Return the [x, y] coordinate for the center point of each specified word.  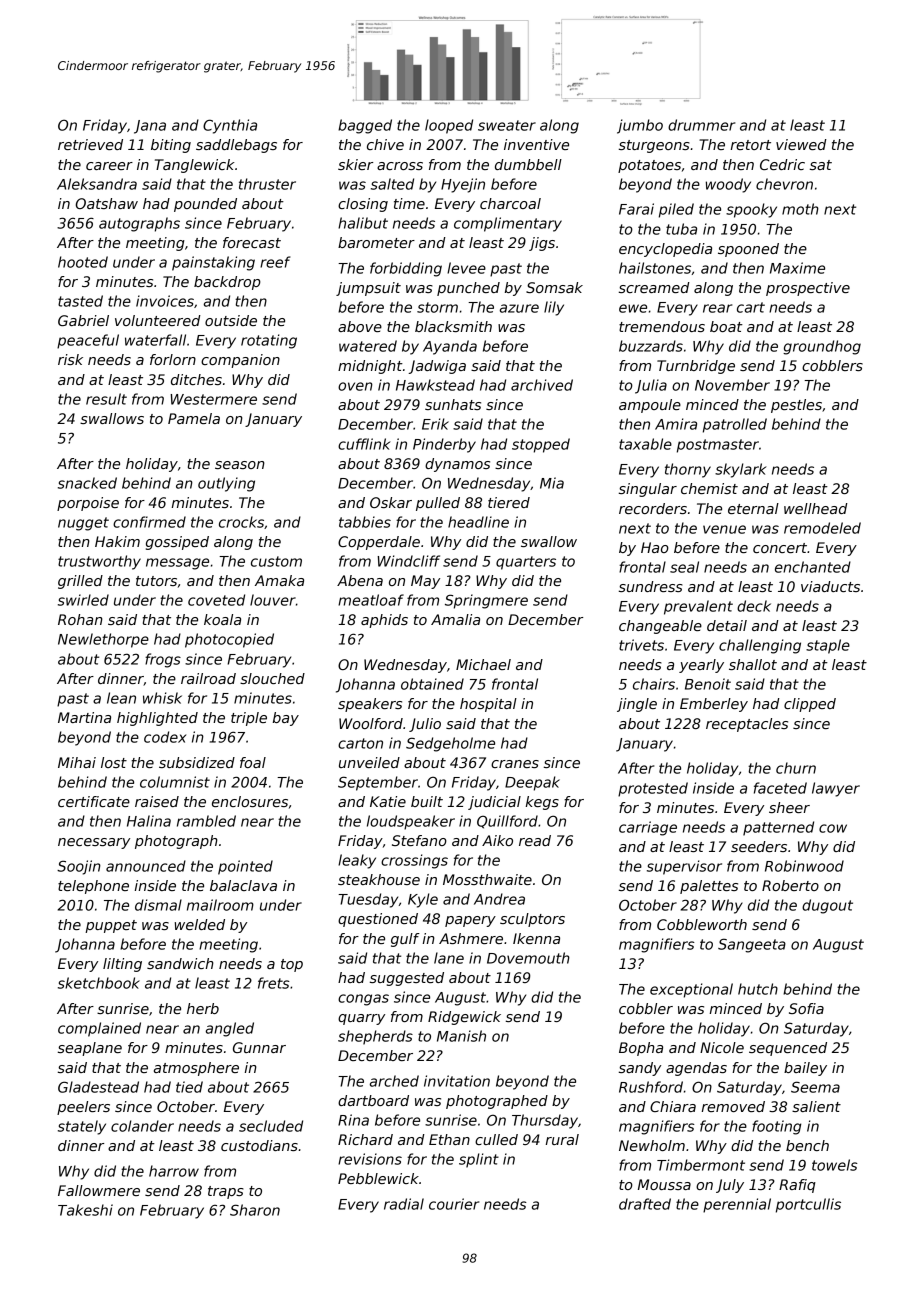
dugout [827, 906]
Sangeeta [752, 945]
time [409, 203]
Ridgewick [464, 1018]
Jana [150, 127]
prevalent [698, 607]
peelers [83, 1108]
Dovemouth [528, 958]
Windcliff [408, 561]
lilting [122, 965]
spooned [748, 250]
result [106, 399]
